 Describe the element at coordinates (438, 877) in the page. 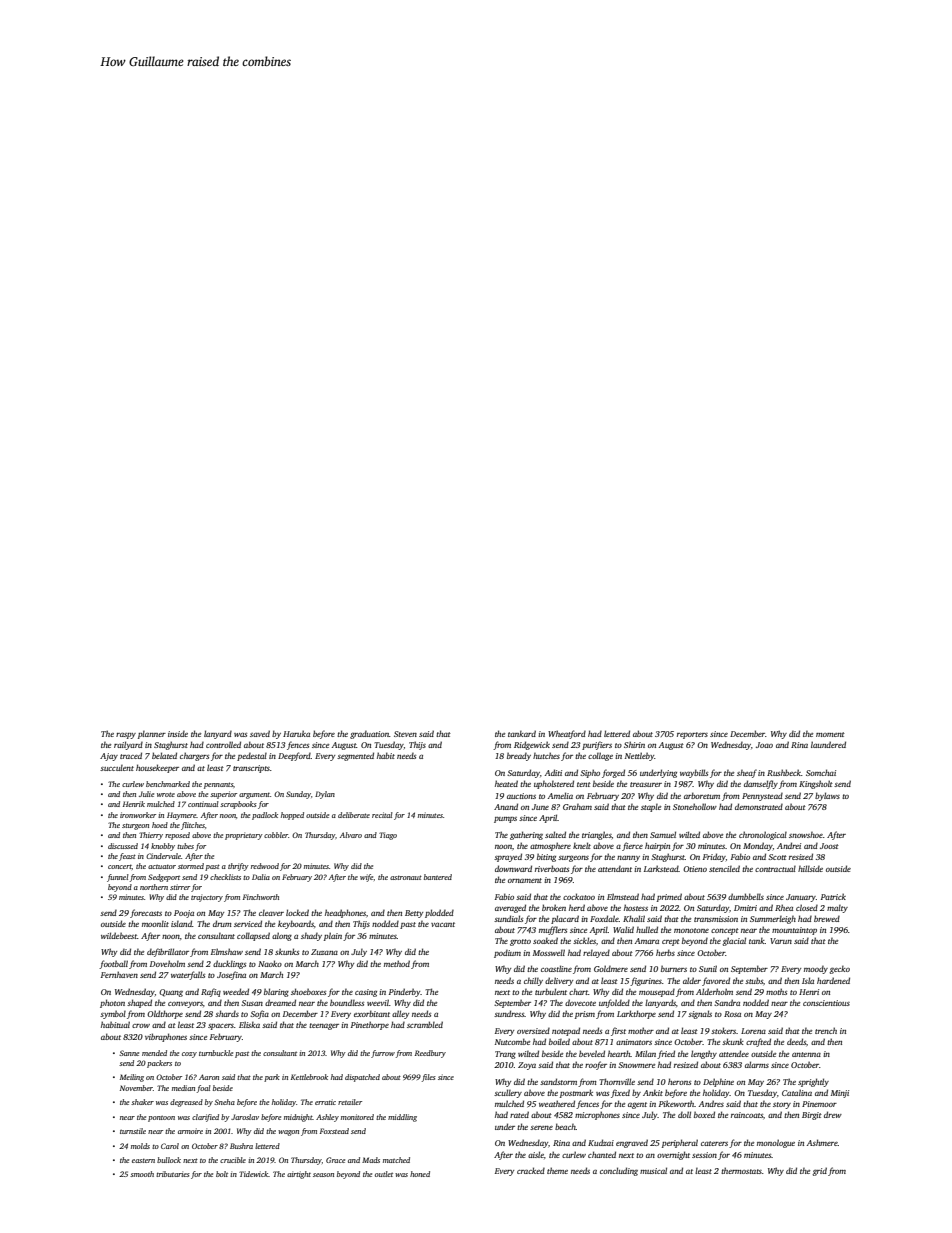

I see `bantered` at that location.
